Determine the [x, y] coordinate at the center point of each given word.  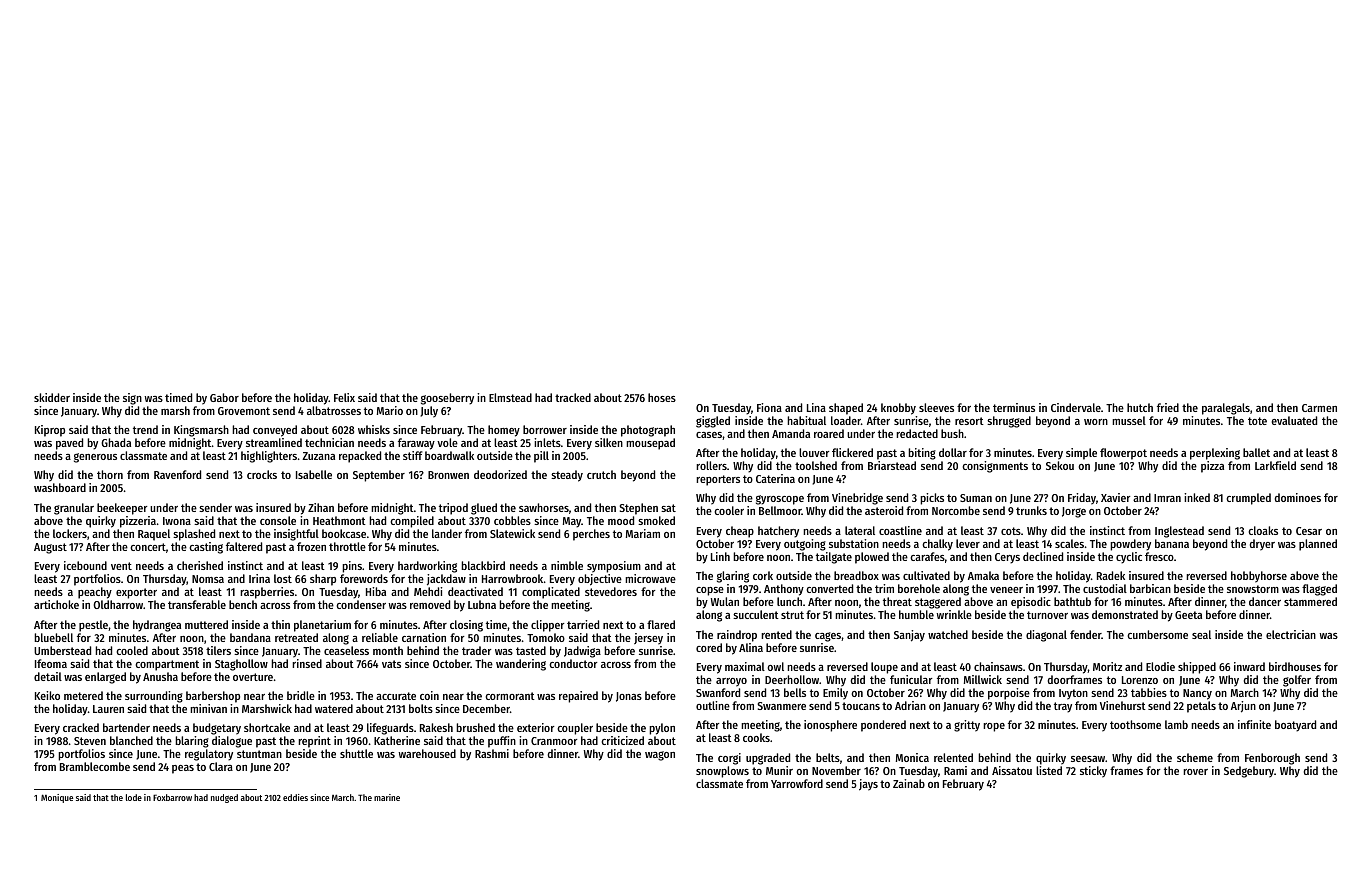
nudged [224, 798]
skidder [52, 397]
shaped [846, 409]
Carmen [1319, 408]
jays [868, 785]
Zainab [909, 783]
